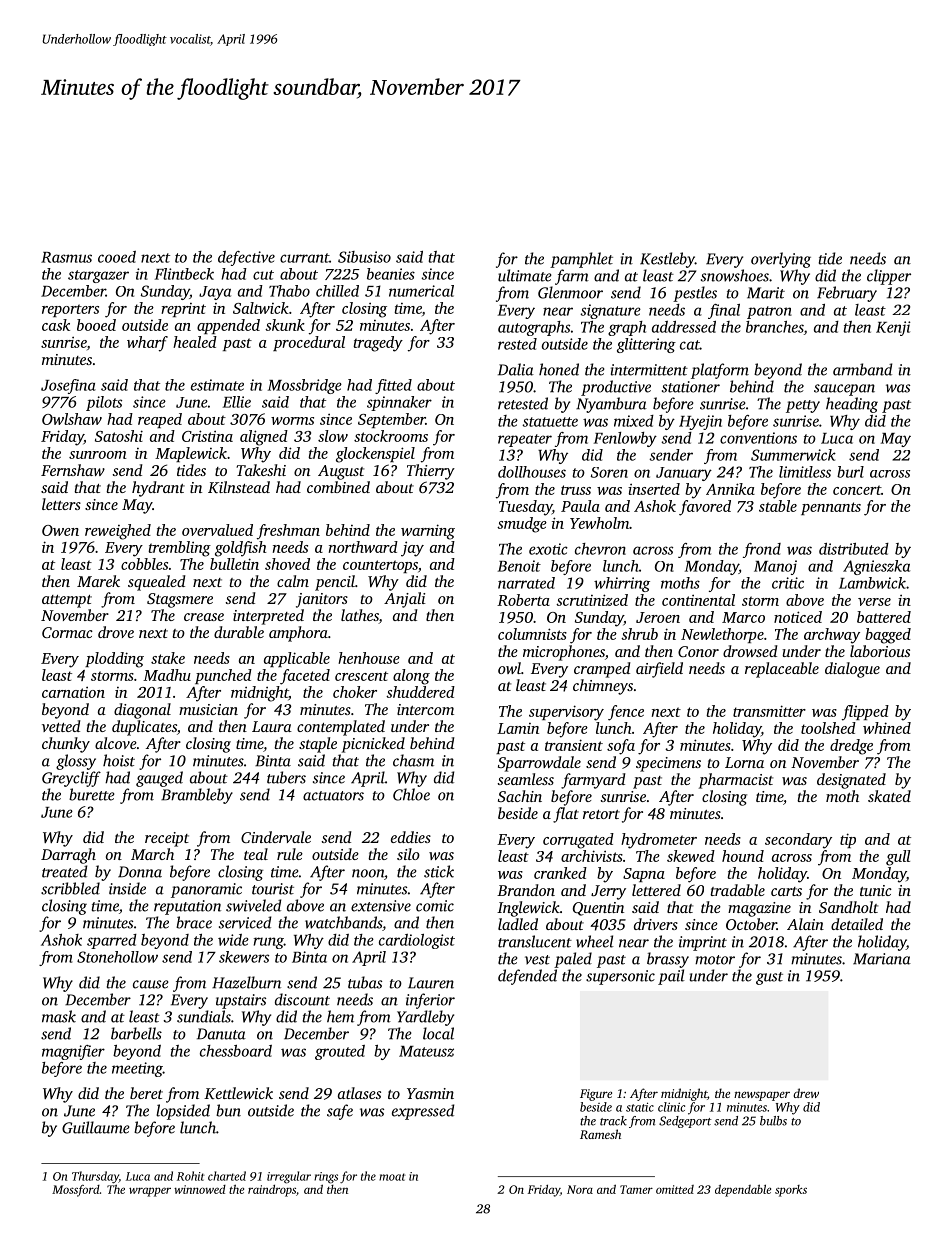 This screenshot has height=1233, width=952. What do you see at coordinates (600, 1134) in the screenshot?
I see `Ramesh` at bounding box center [600, 1134].
